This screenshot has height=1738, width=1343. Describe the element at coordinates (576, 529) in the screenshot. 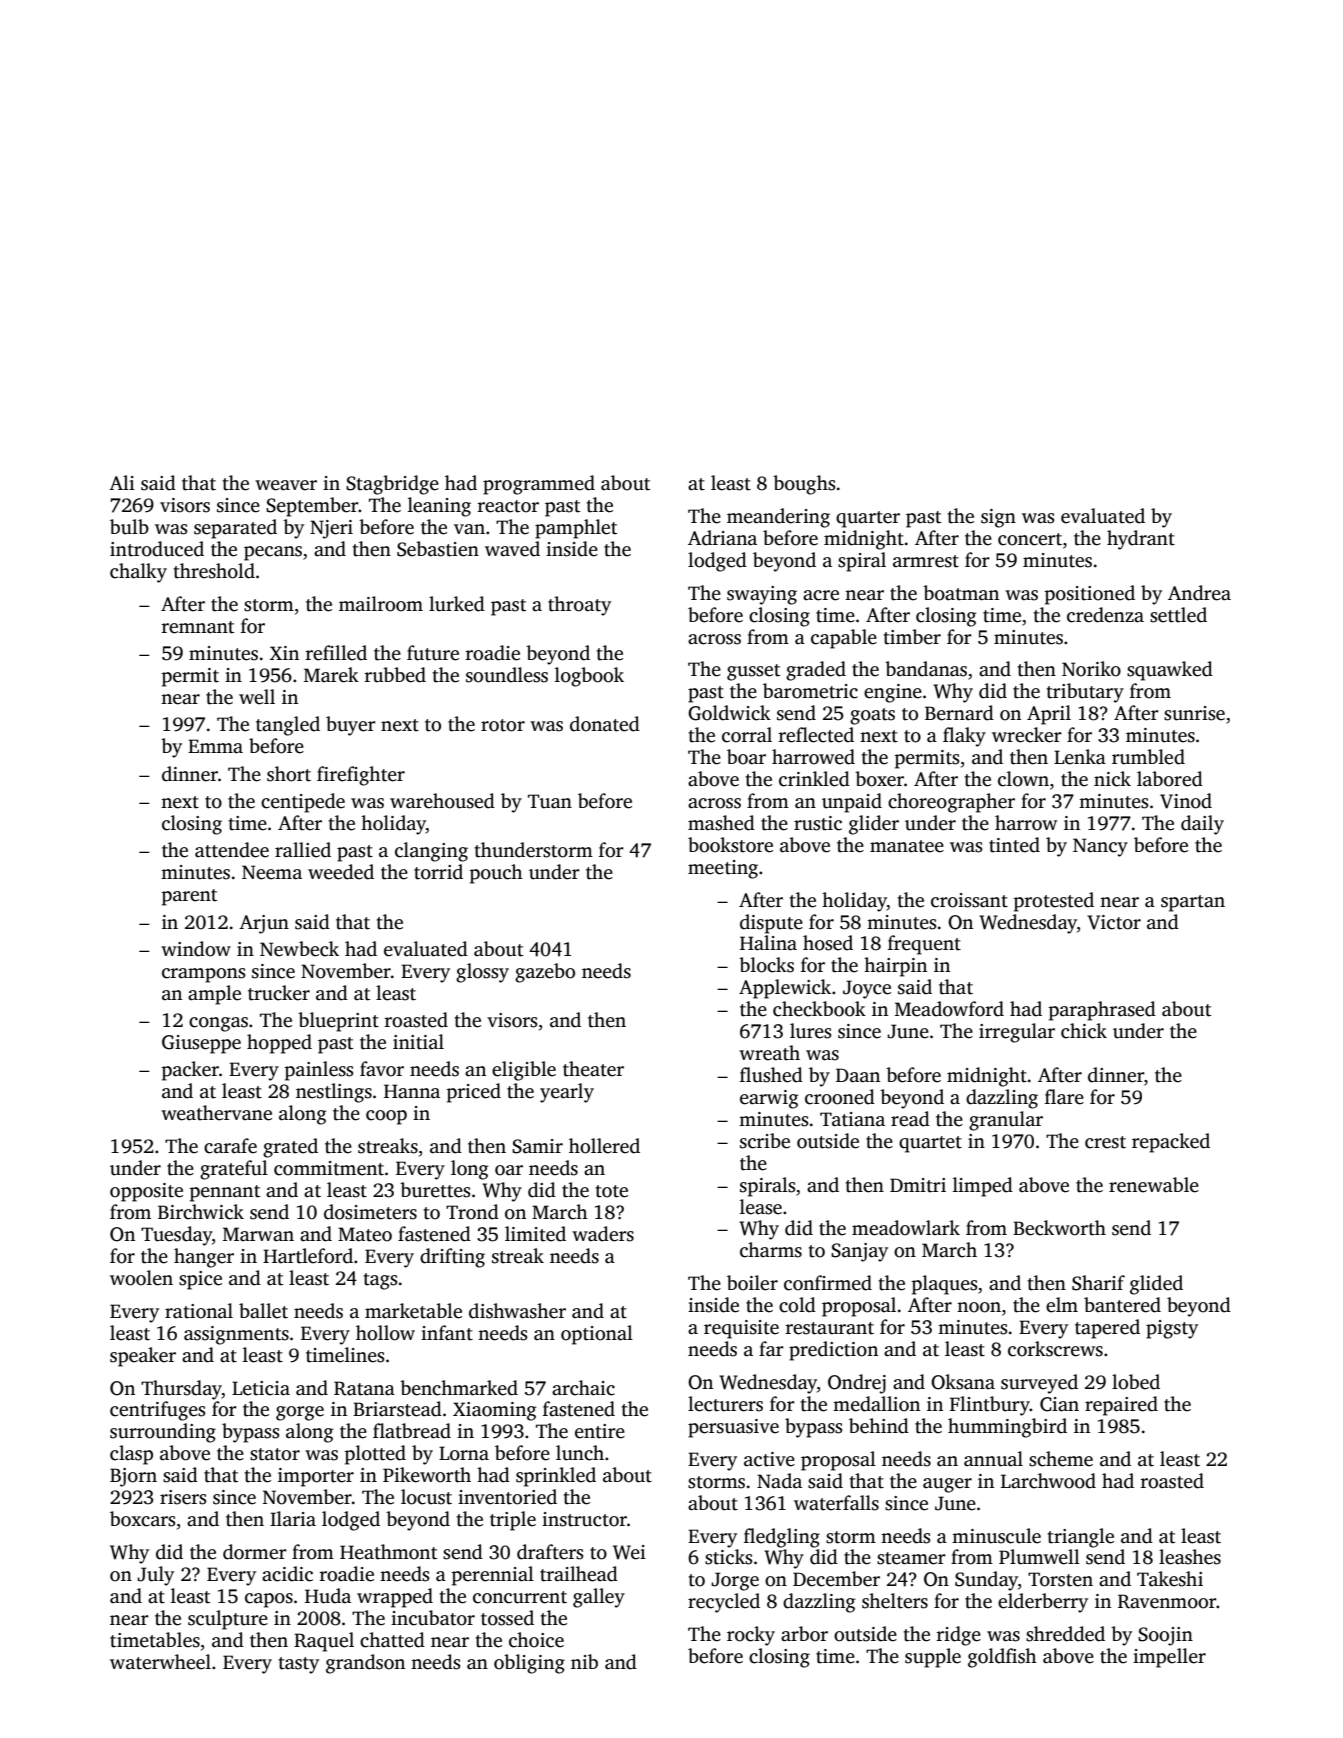

I see `pamphlet` at that location.
